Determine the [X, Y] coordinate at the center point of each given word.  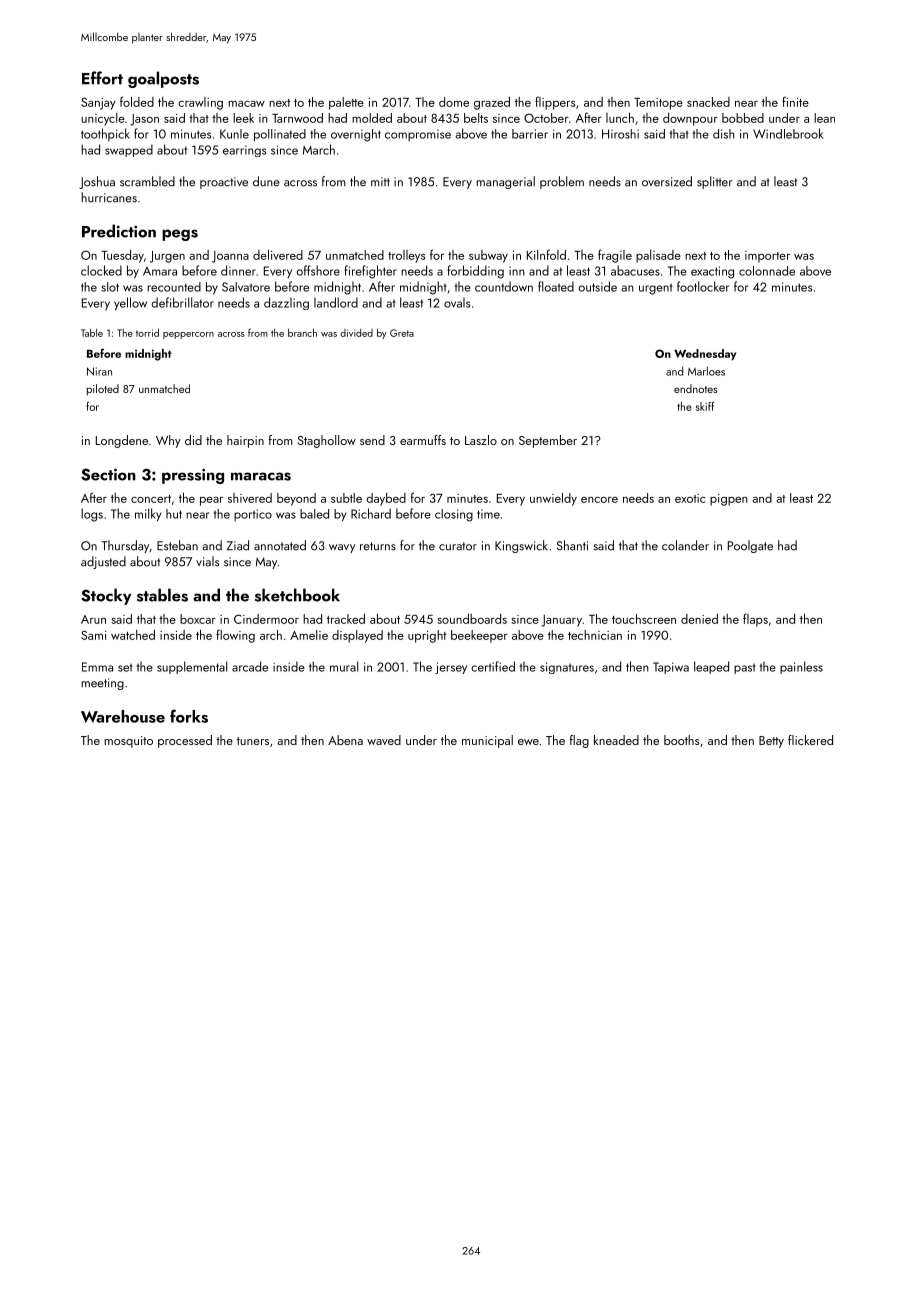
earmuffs [423, 440]
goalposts [163, 79]
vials [207, 561]
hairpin [245, 441]
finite [795, 101]
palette [346, 103]
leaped [711, 667]
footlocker [703, 286]
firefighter [370, 272]
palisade [658, 256]
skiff [705, 406]
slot [110, 287]
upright [427, 636]
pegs [180, 235]
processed [185, 741]
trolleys [406, 256]
